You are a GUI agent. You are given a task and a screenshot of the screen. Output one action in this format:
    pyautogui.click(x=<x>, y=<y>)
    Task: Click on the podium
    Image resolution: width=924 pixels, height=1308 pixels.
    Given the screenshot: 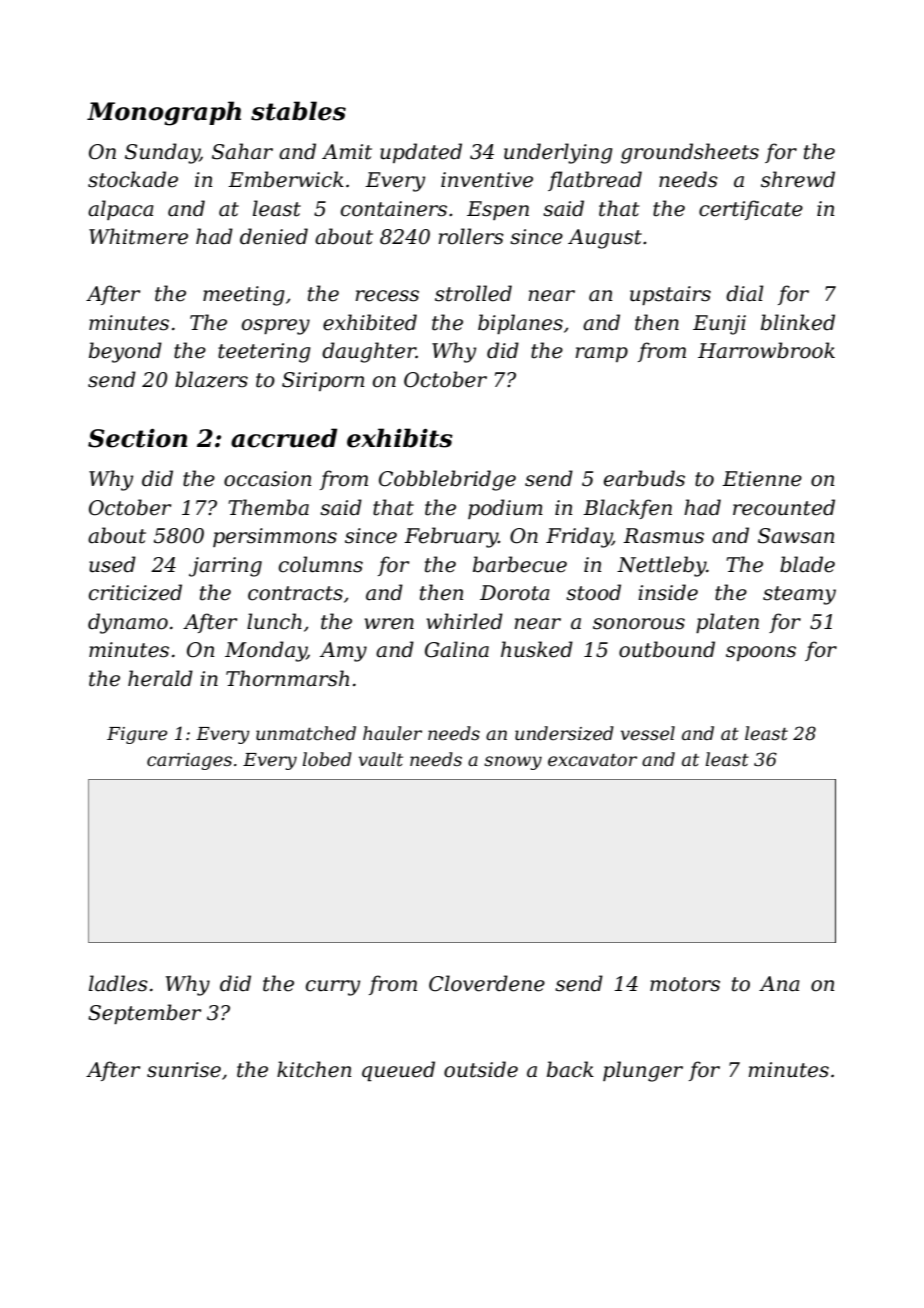 What is the action you would take?
    pyautogui.click(x=505, y=509)
